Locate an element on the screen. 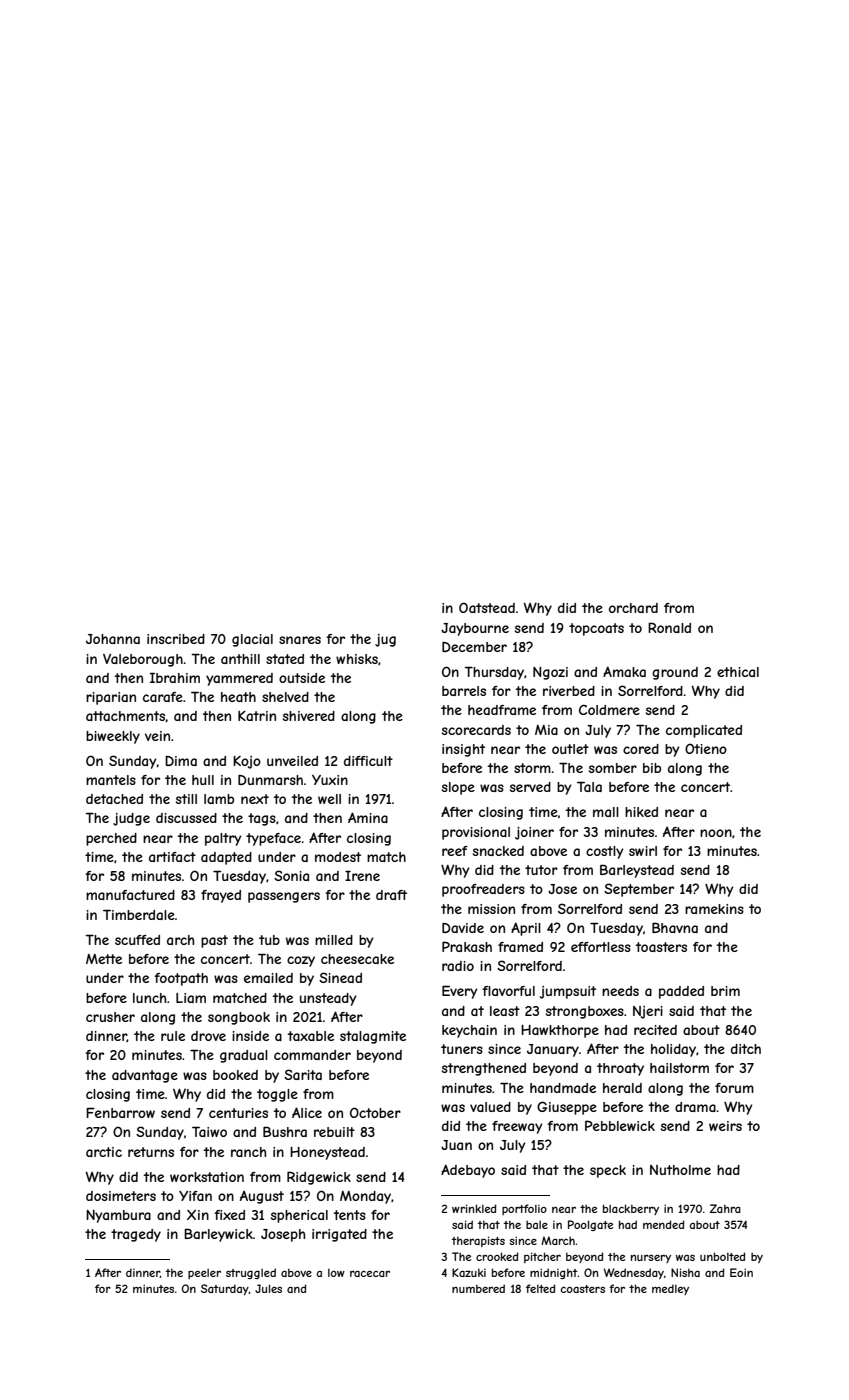 The height and width of the screenshot is (1400, 849). glacial is located at coordinates (252, 640).
